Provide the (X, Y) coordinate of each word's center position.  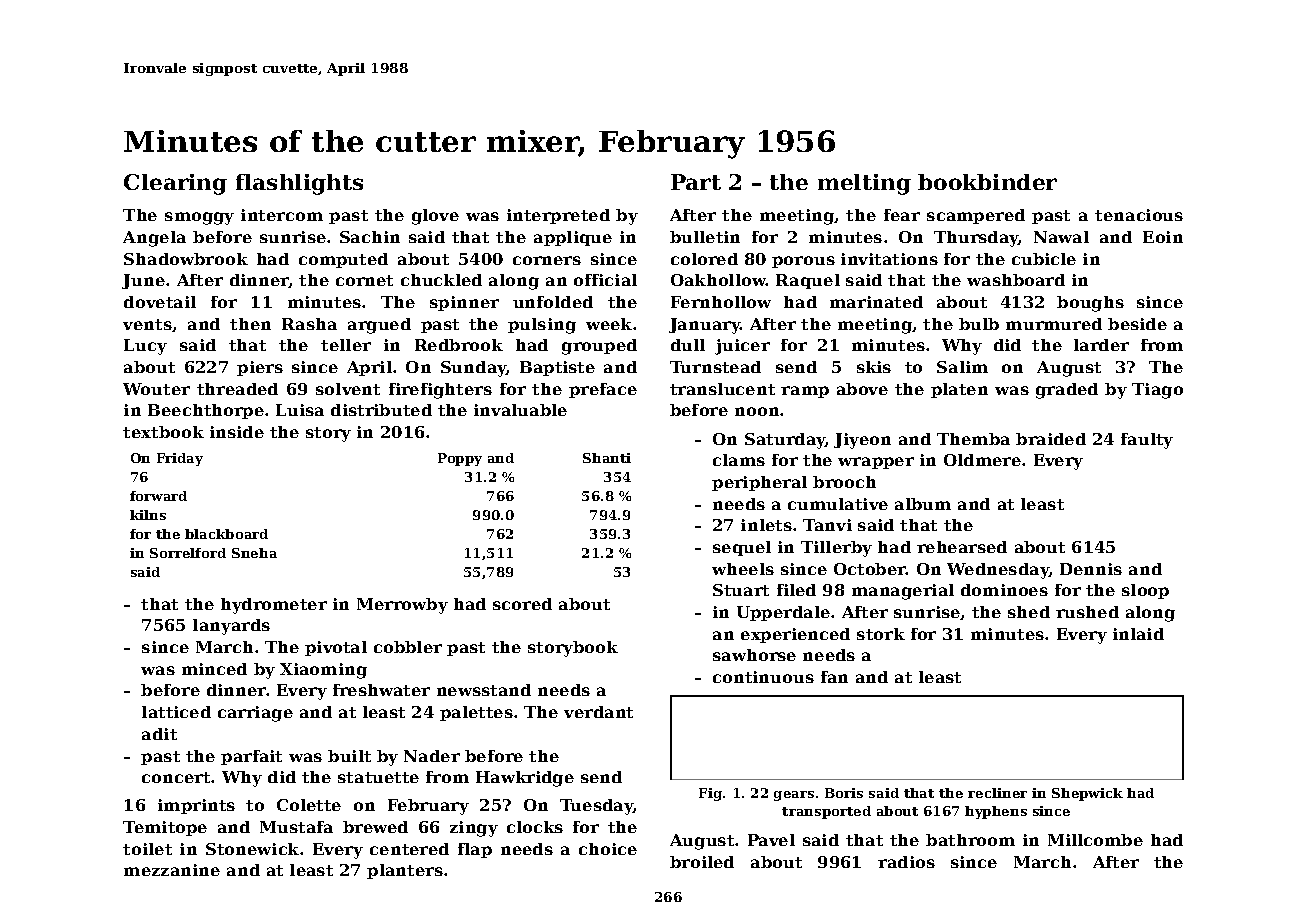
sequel (742, 548)
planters (405, 871)
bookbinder (987, 182)
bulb (979, 324)
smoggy (199, 218)
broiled (702, 862)
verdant (598, 712)
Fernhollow (721, 302)
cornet (364, 280)
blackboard (226, 534)
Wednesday (998, 571)
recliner (997, 793)
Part (696, 182)
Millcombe (1095, 840)
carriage (255, 714)
